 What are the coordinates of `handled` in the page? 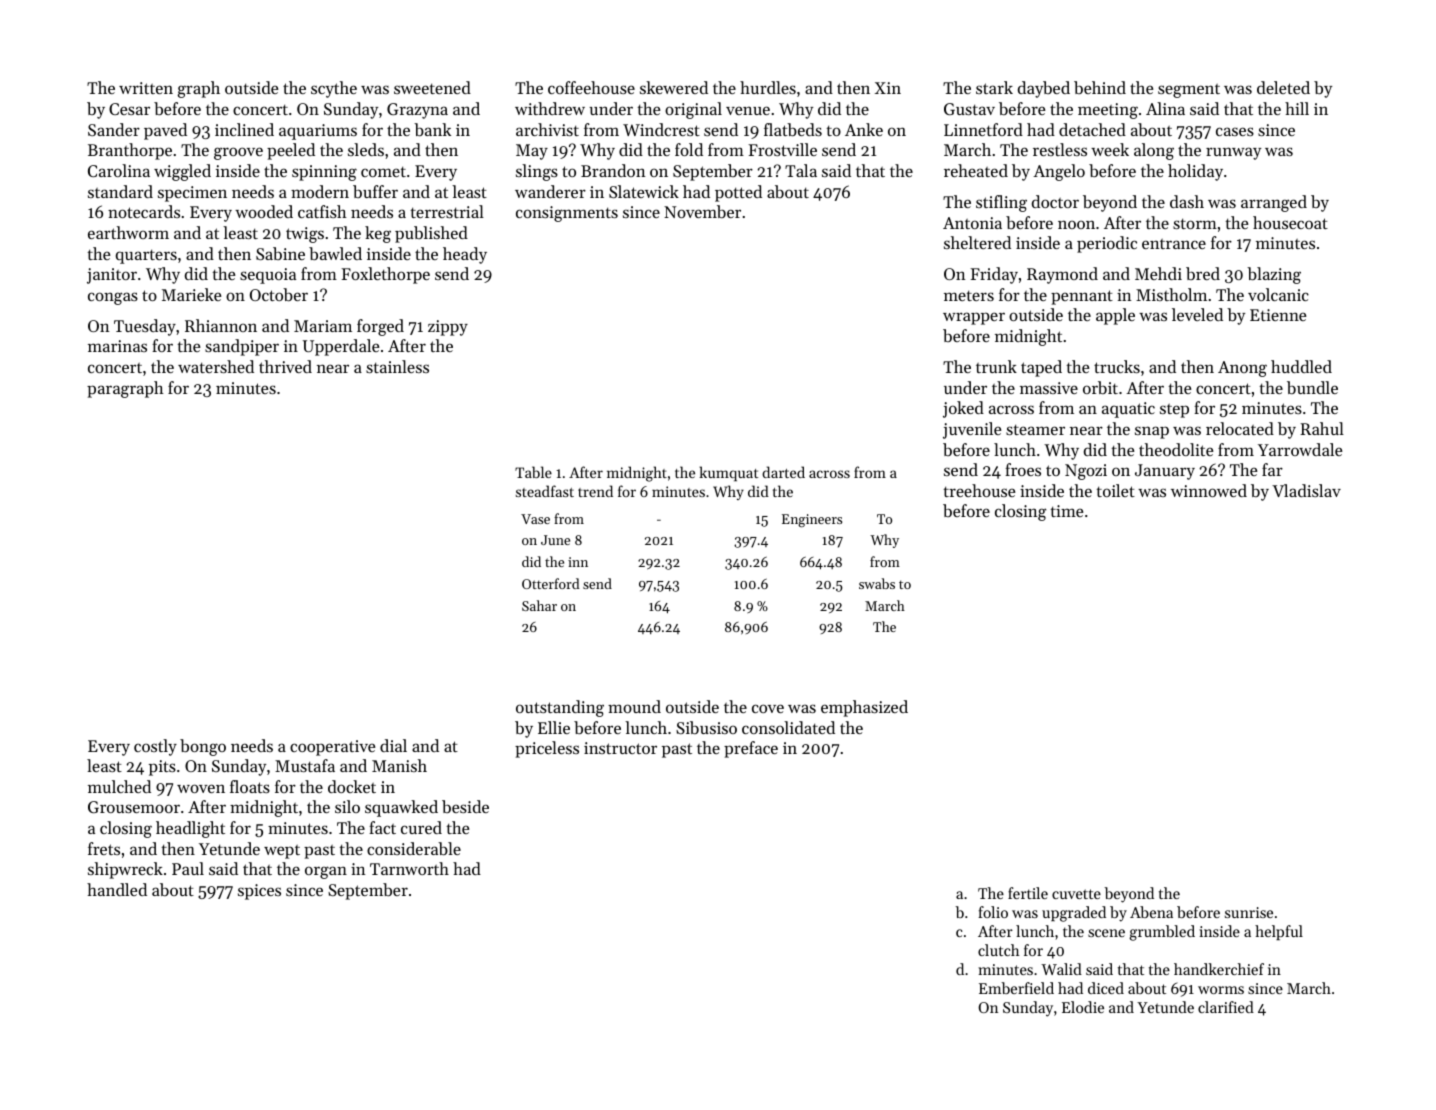 It's located at (117, 889).
